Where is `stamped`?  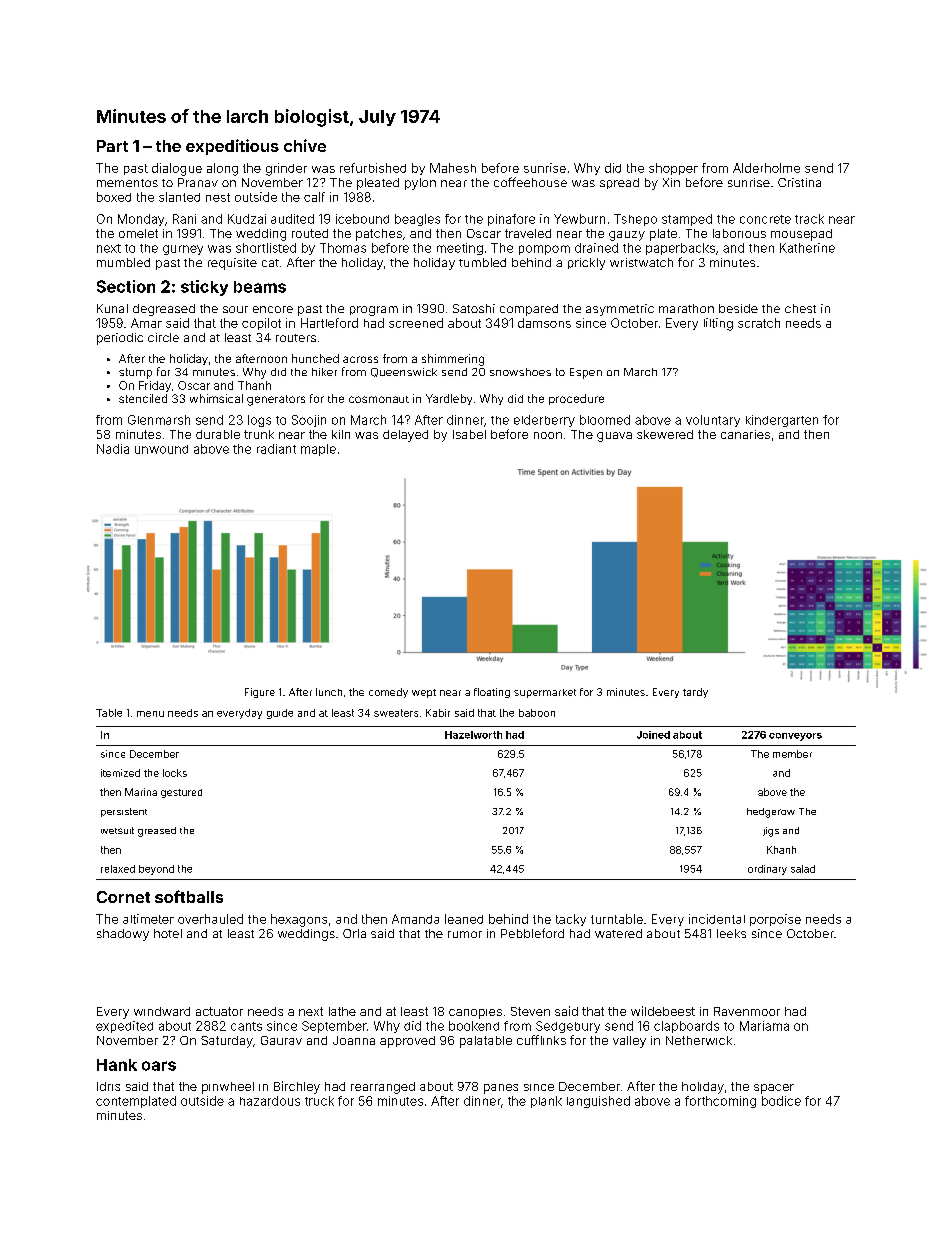 stamped is located at coordinates (687, 220).
